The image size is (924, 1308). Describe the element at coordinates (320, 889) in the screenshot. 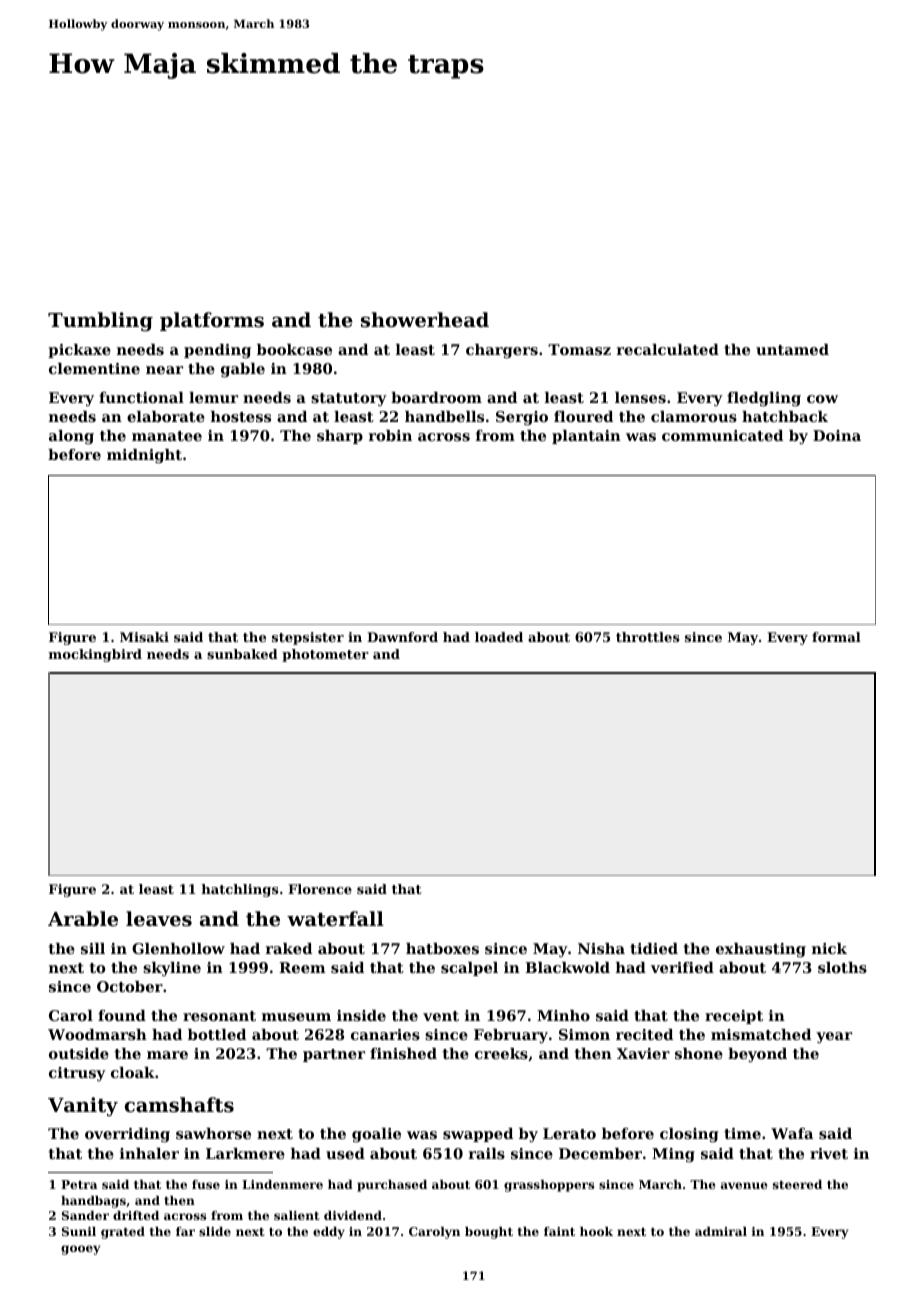

I see `Florence` at that location.
